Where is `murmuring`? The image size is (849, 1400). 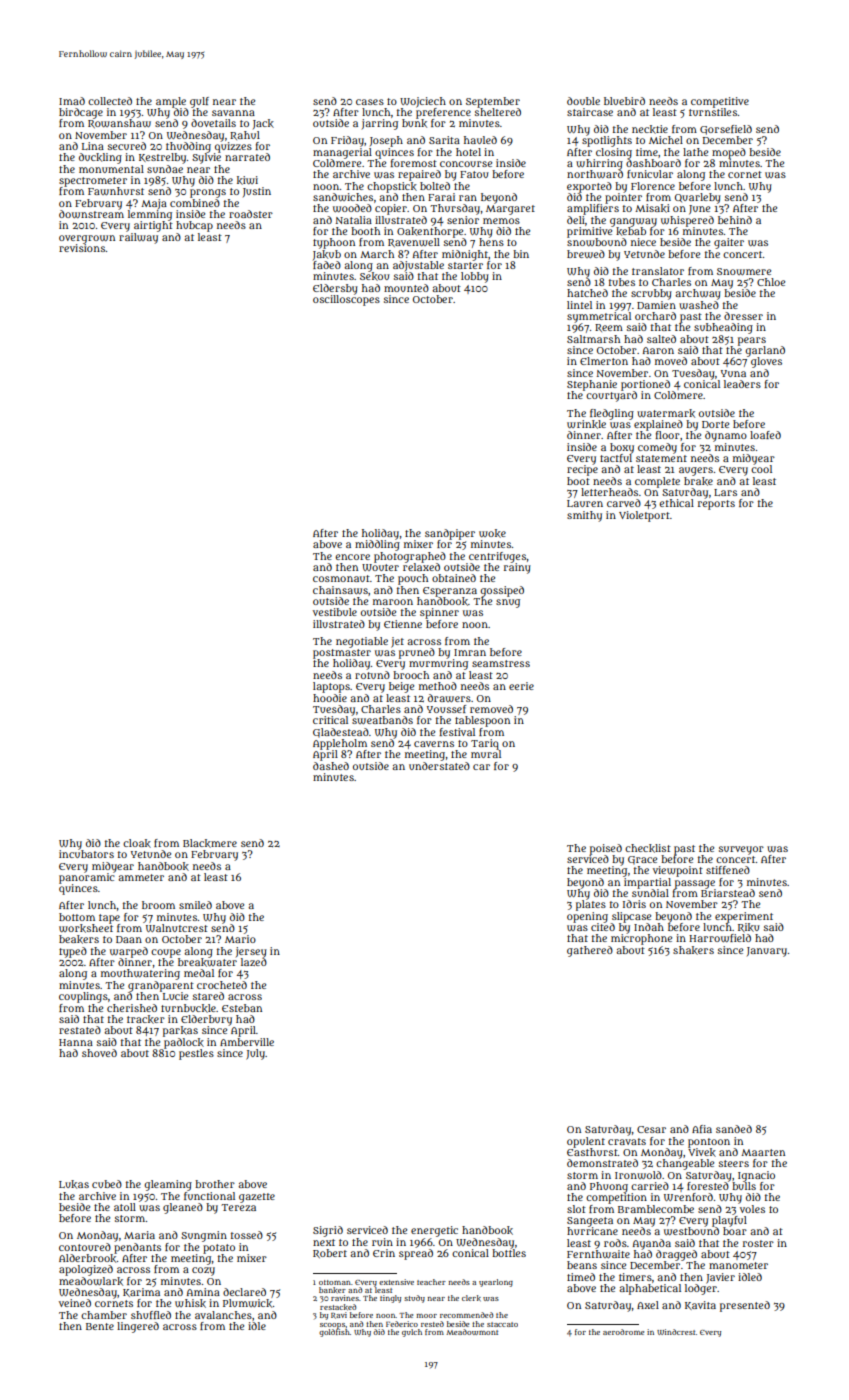
murmuring is located at coordinates (438, 664).
